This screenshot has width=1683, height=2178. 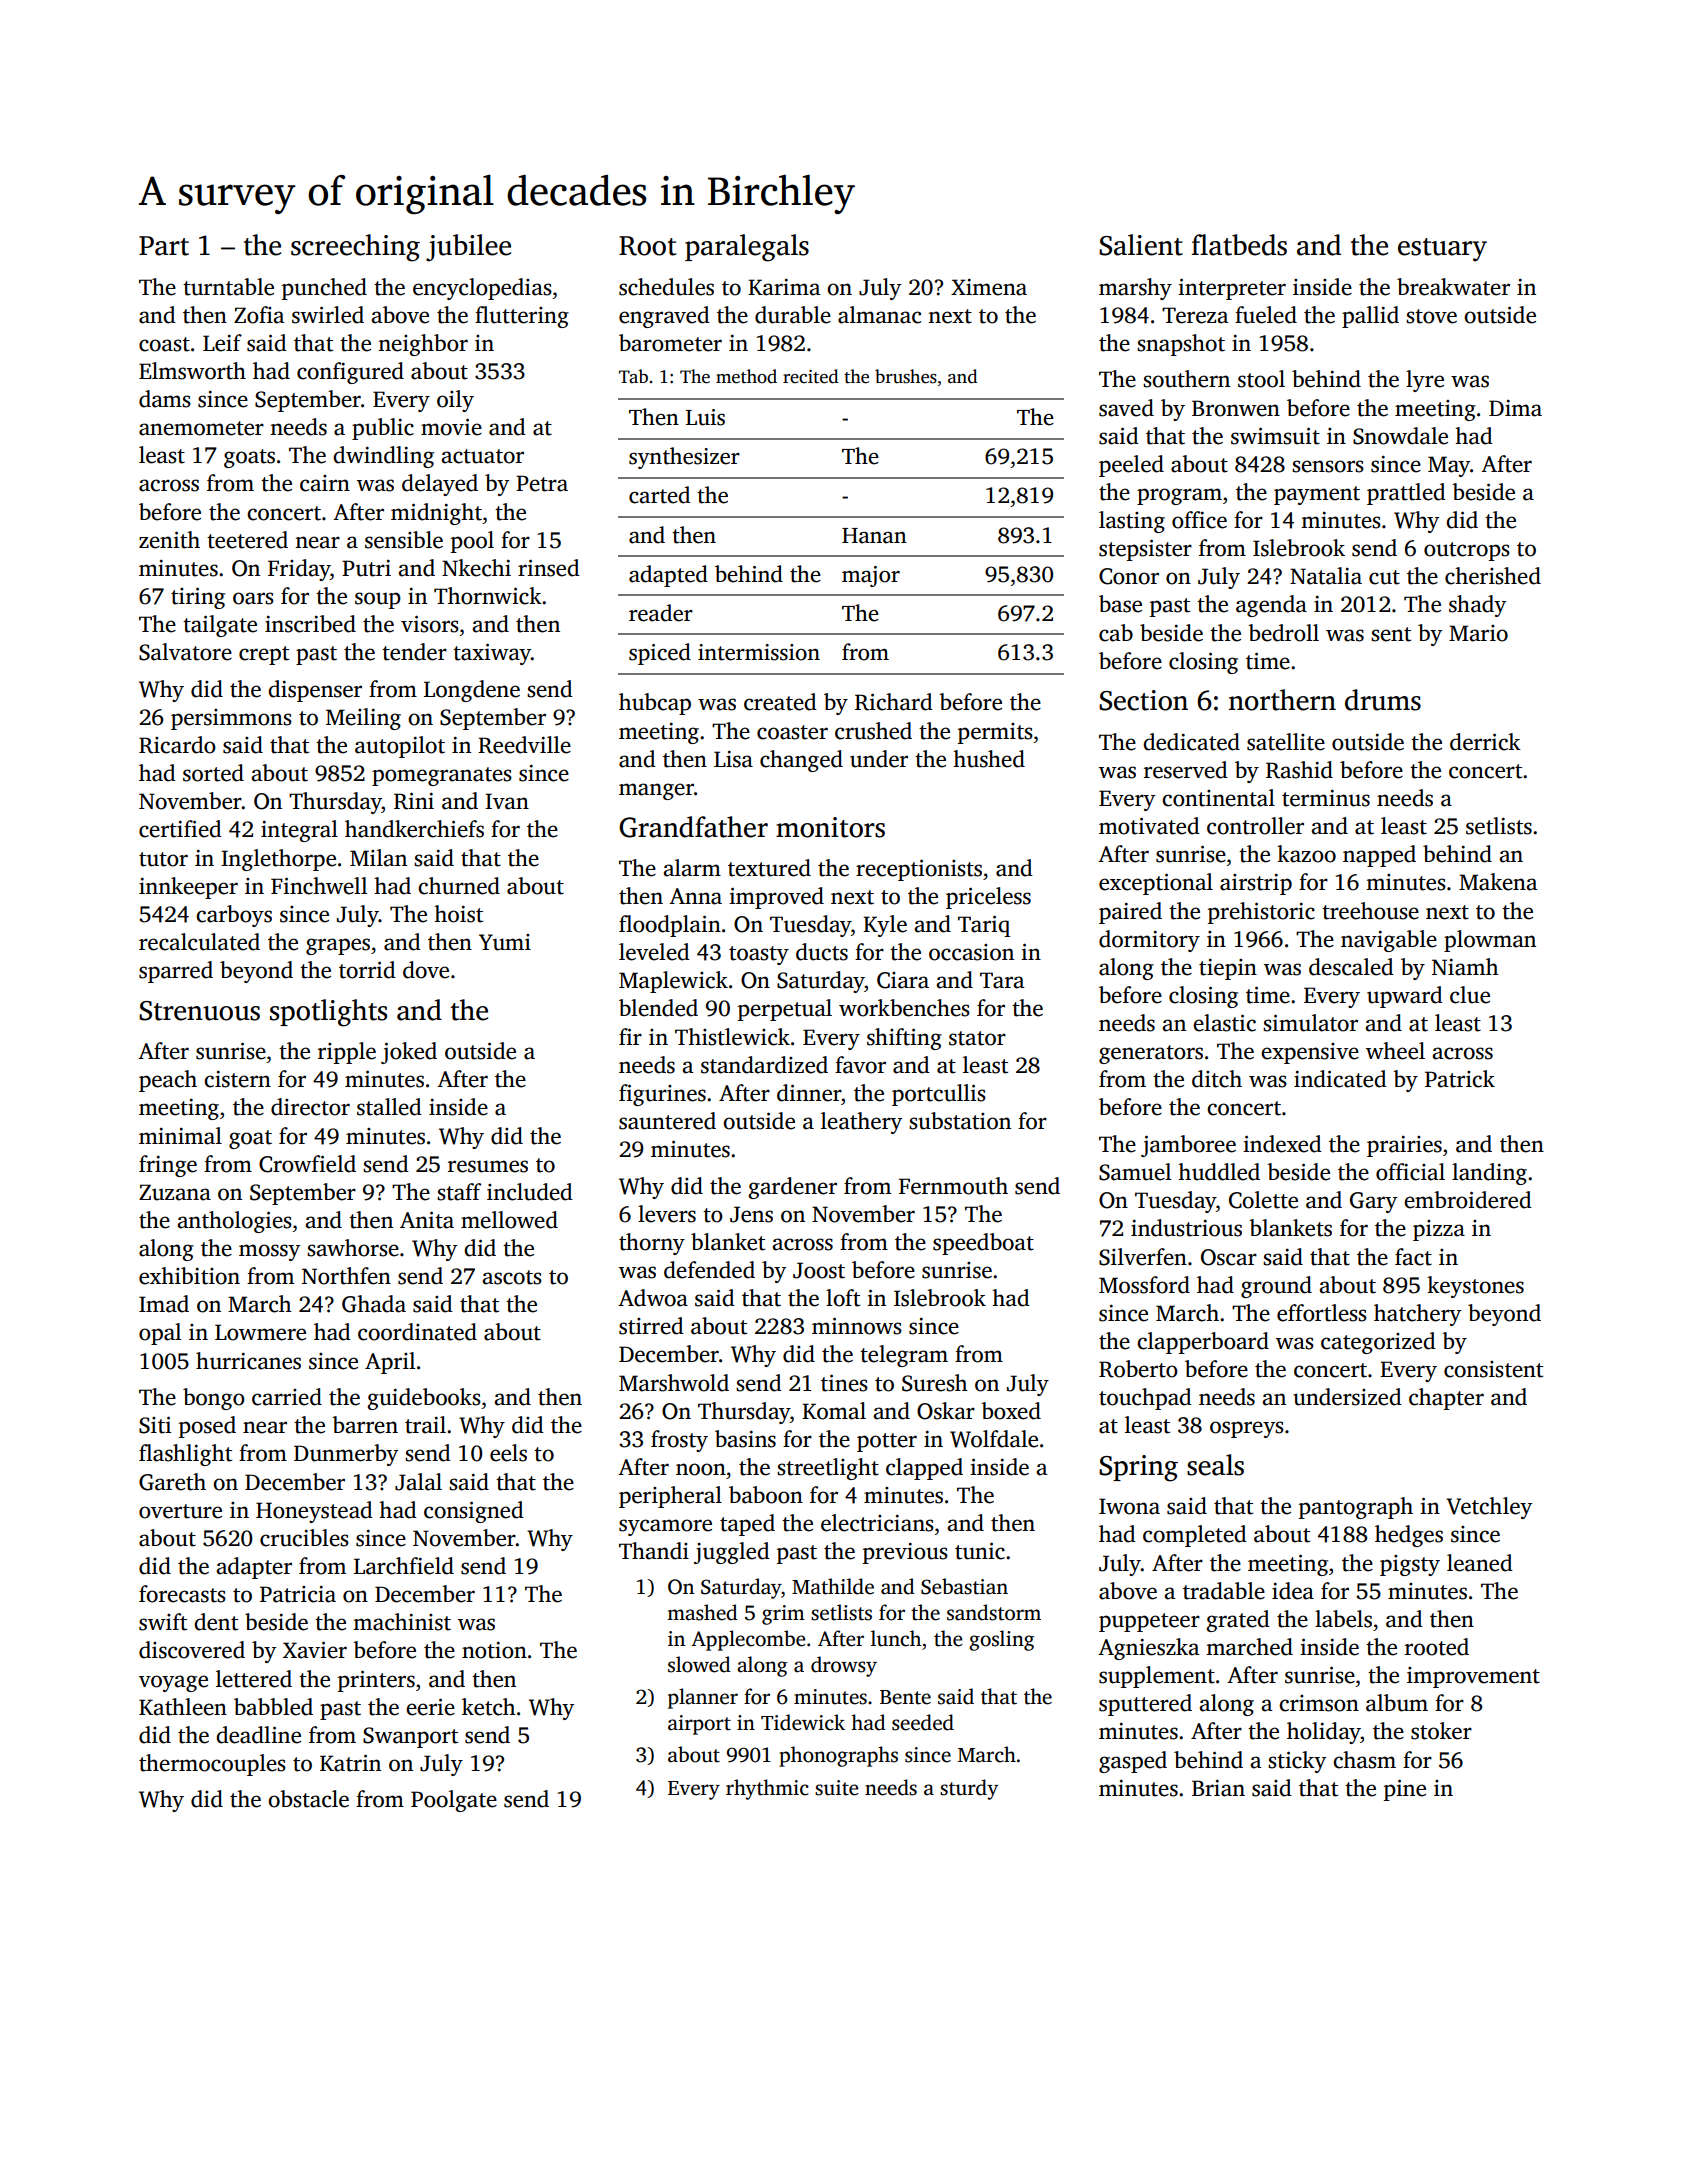 I want to click on drums, so click(x=1383, y=700).
